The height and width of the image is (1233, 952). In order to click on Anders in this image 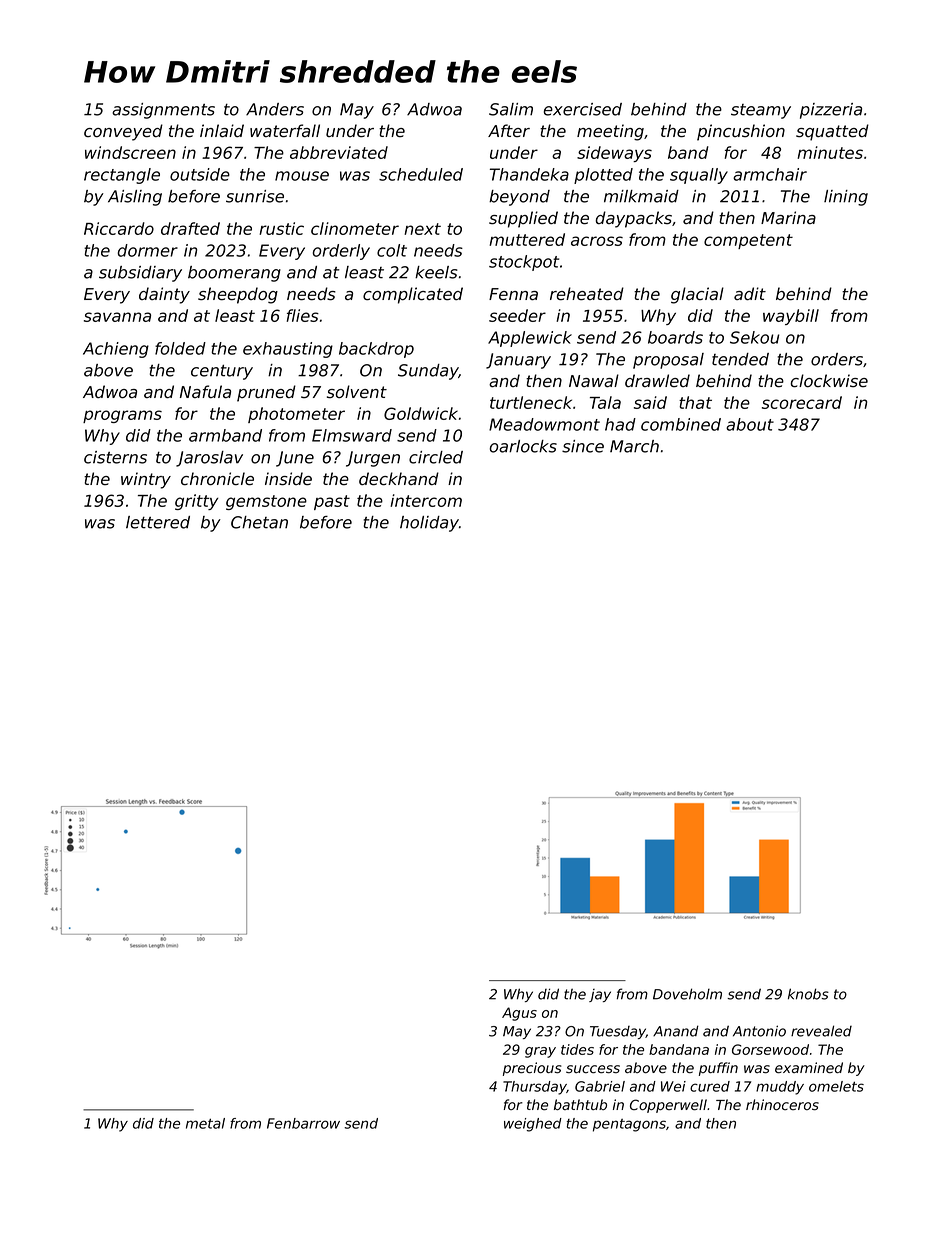, I will do `click(275, 109)`.
